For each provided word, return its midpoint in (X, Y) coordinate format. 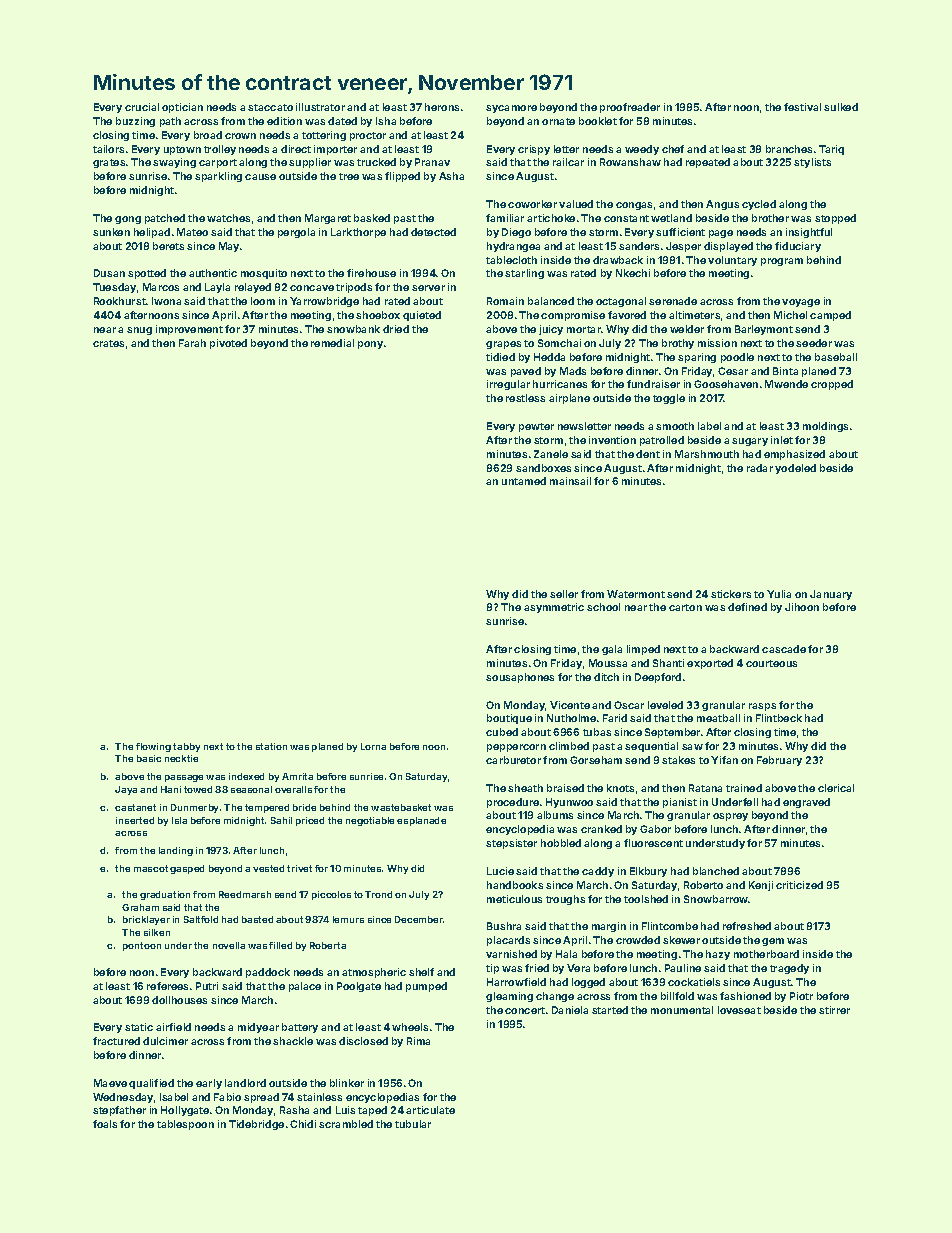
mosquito (264, 274)
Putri (207, 986)
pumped (426, 987)
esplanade (421, 821)
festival (802, 107)
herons (442, 107)
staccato (270, 107)
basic (149, 758)
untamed (524, 481)
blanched (716, 871)
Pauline (683, 968)
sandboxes (543, 468)
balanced (551, 301)
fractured (116, 1041)
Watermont (636, 594)
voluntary (732, 261)
